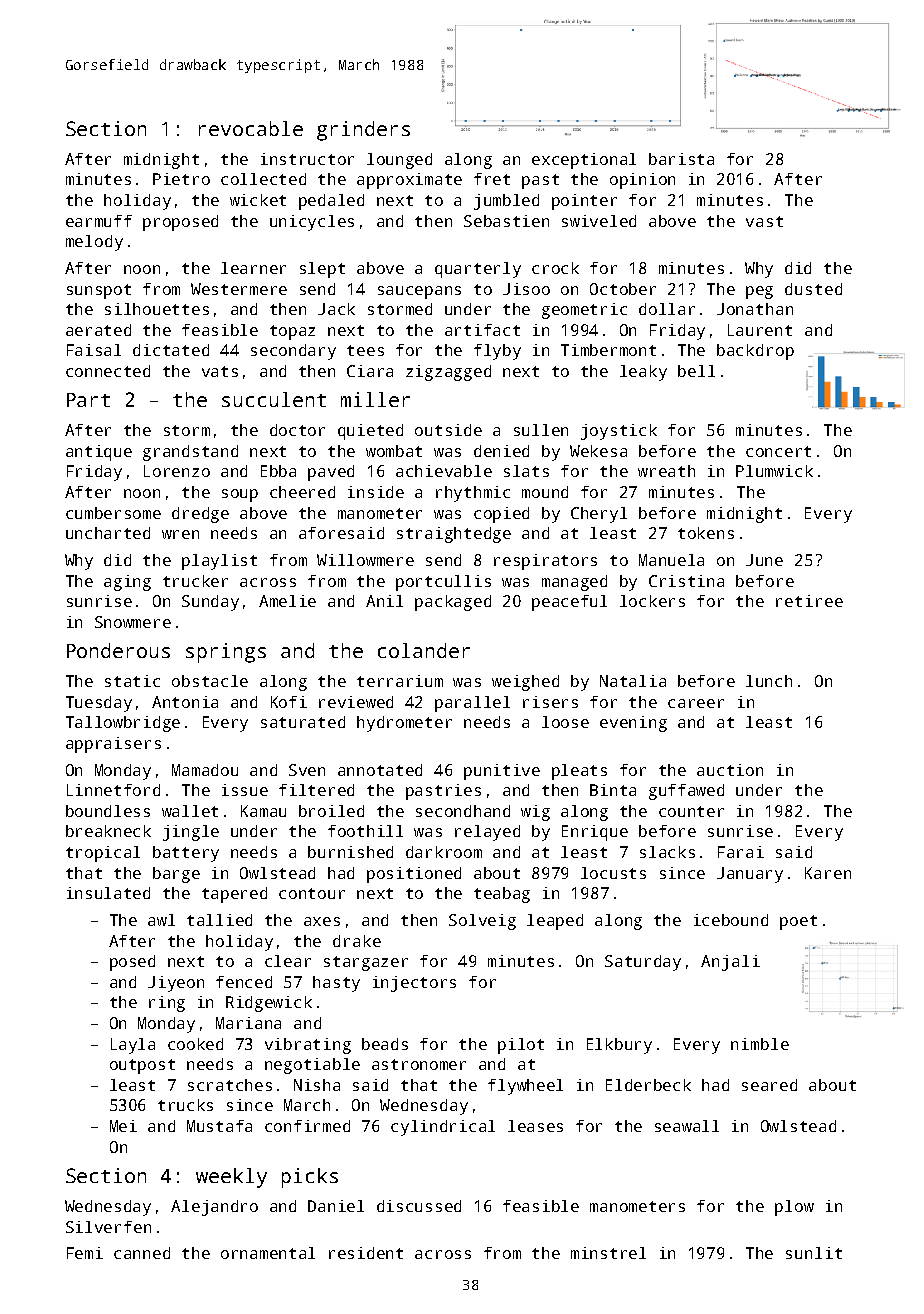 The width and height of the screenshot is (924, 1314). I want to click on tropical, so click(103, 854).
